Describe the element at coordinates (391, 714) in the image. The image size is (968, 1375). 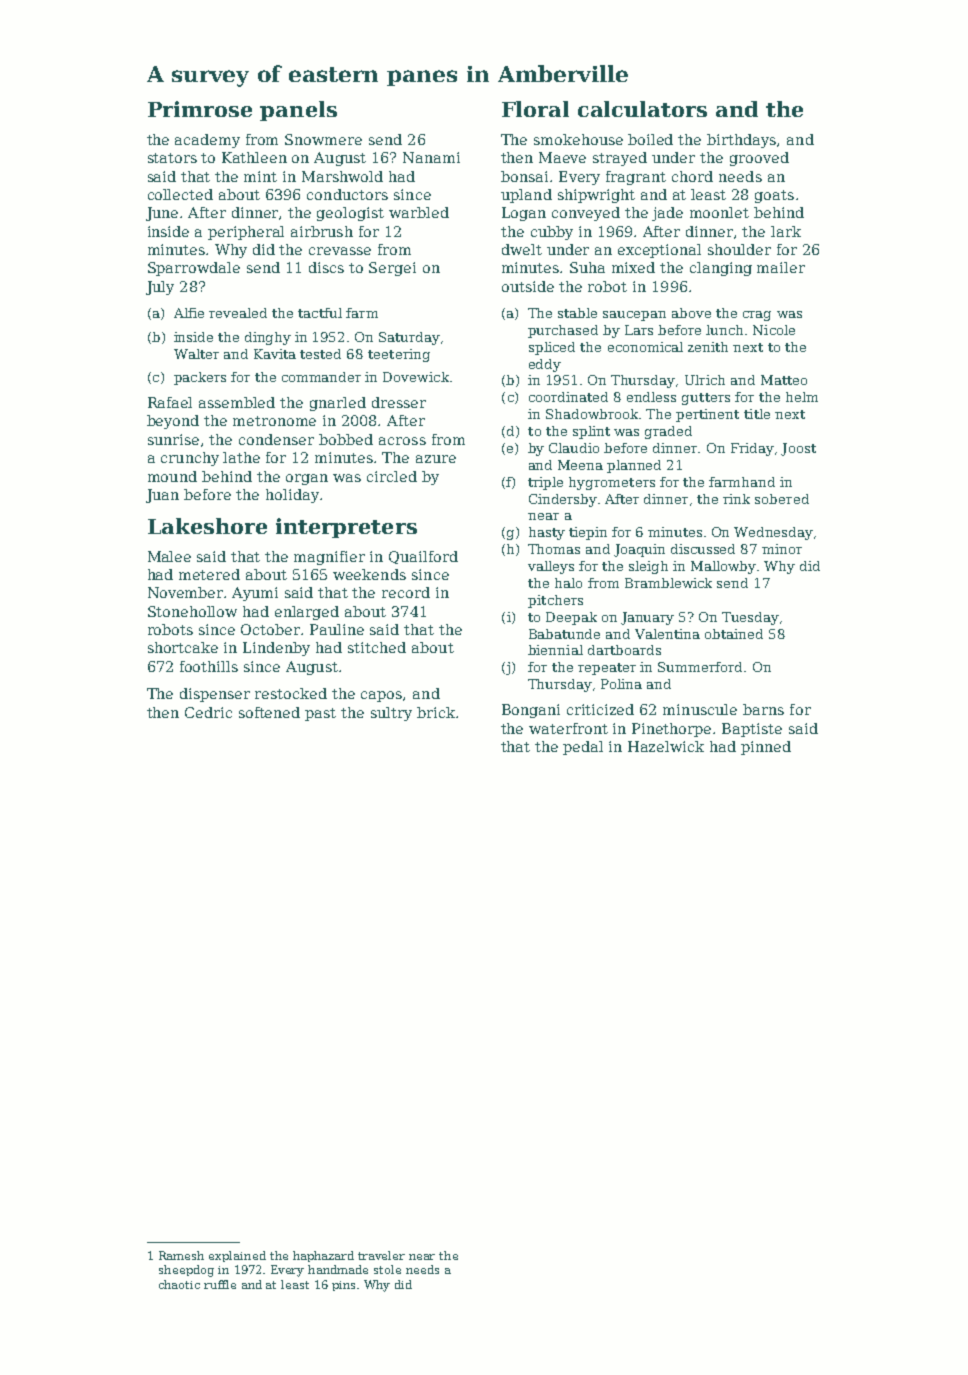
I see `sultry` at that location.
